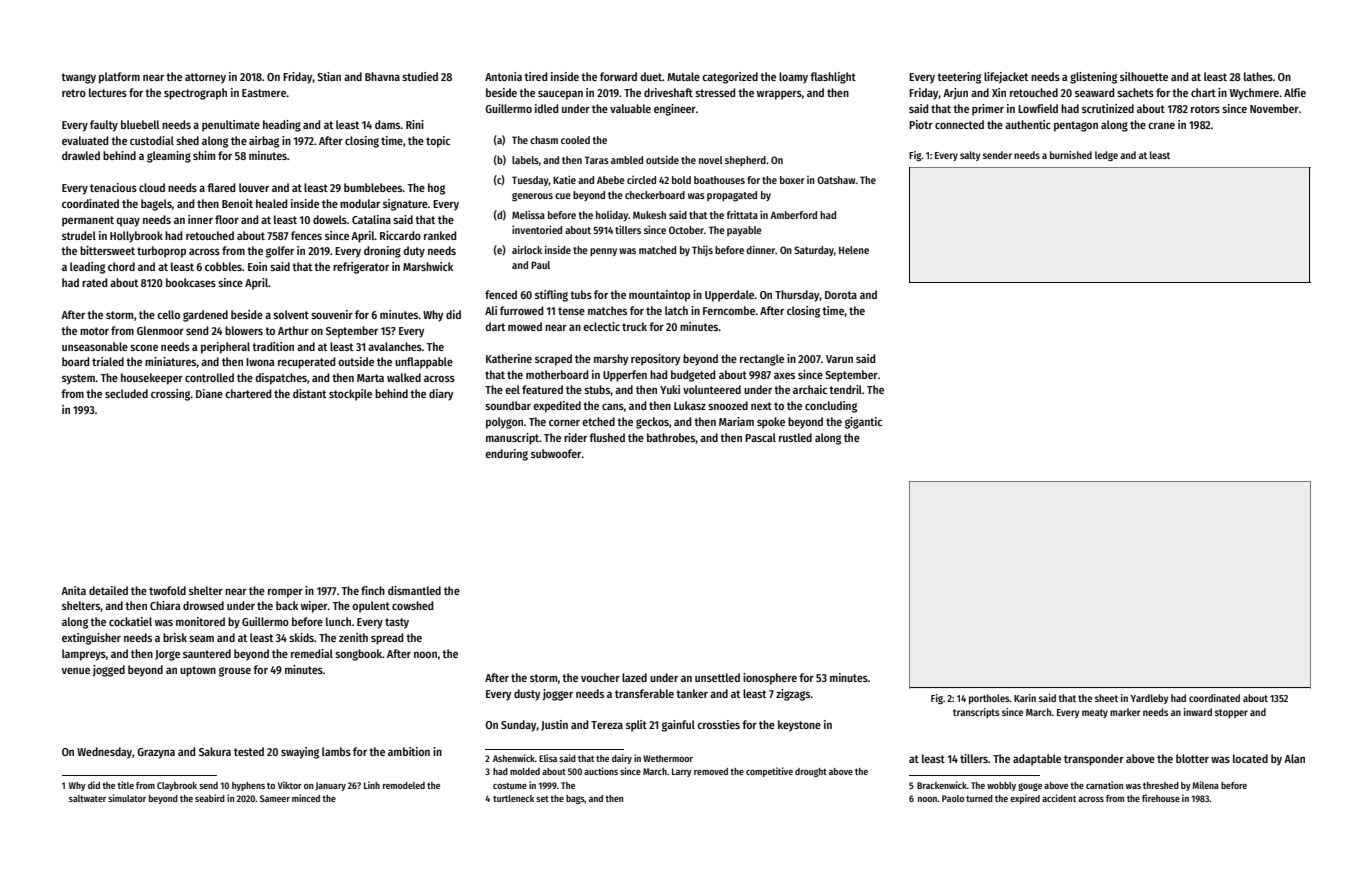 The height and width of the page is (887, 1372). Describe the element at coordinates (730, 78) in the page. I see `categorized` at that location.
